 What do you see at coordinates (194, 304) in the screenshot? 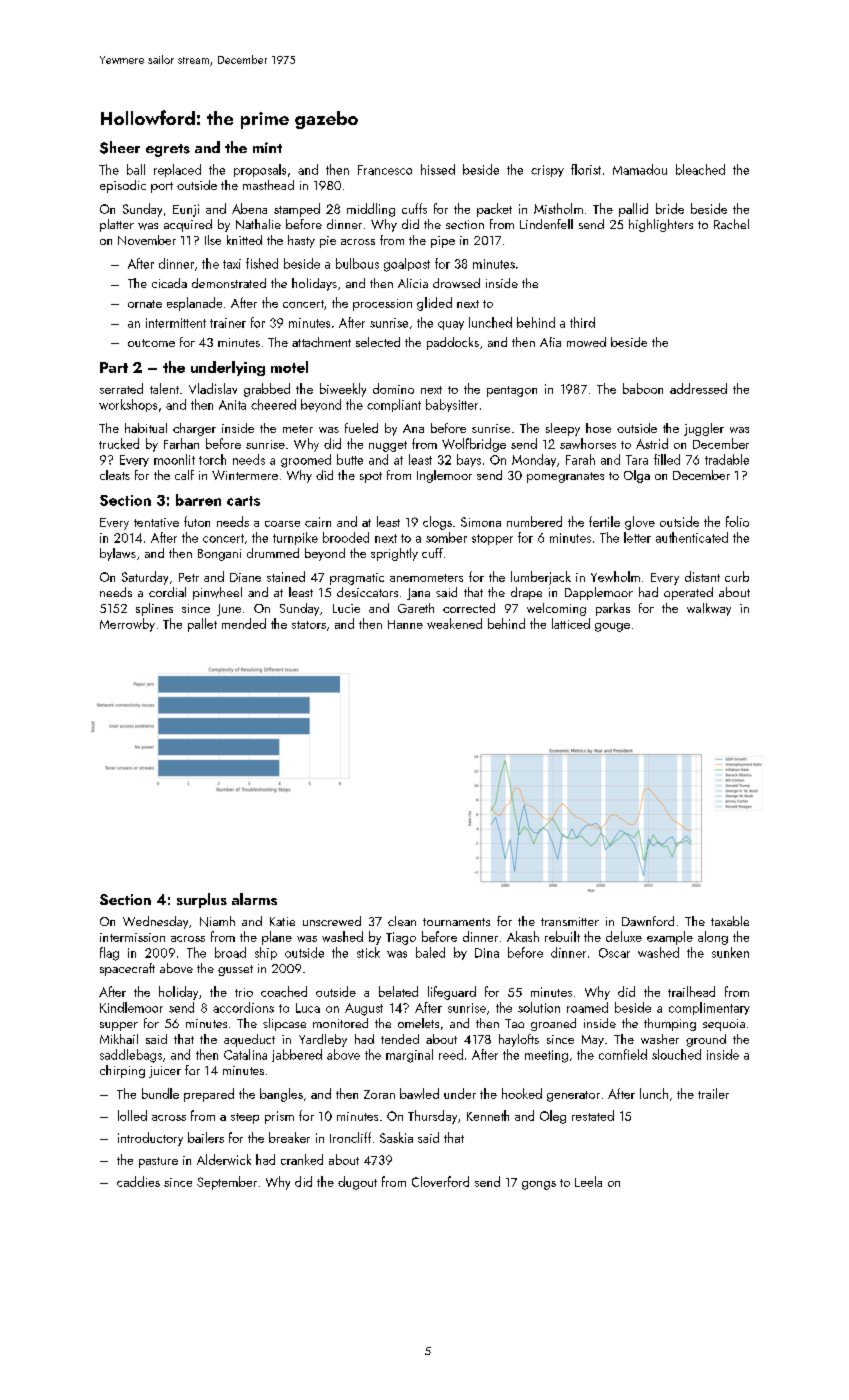
I see `esplanade` at bounding box center [194, 304].
